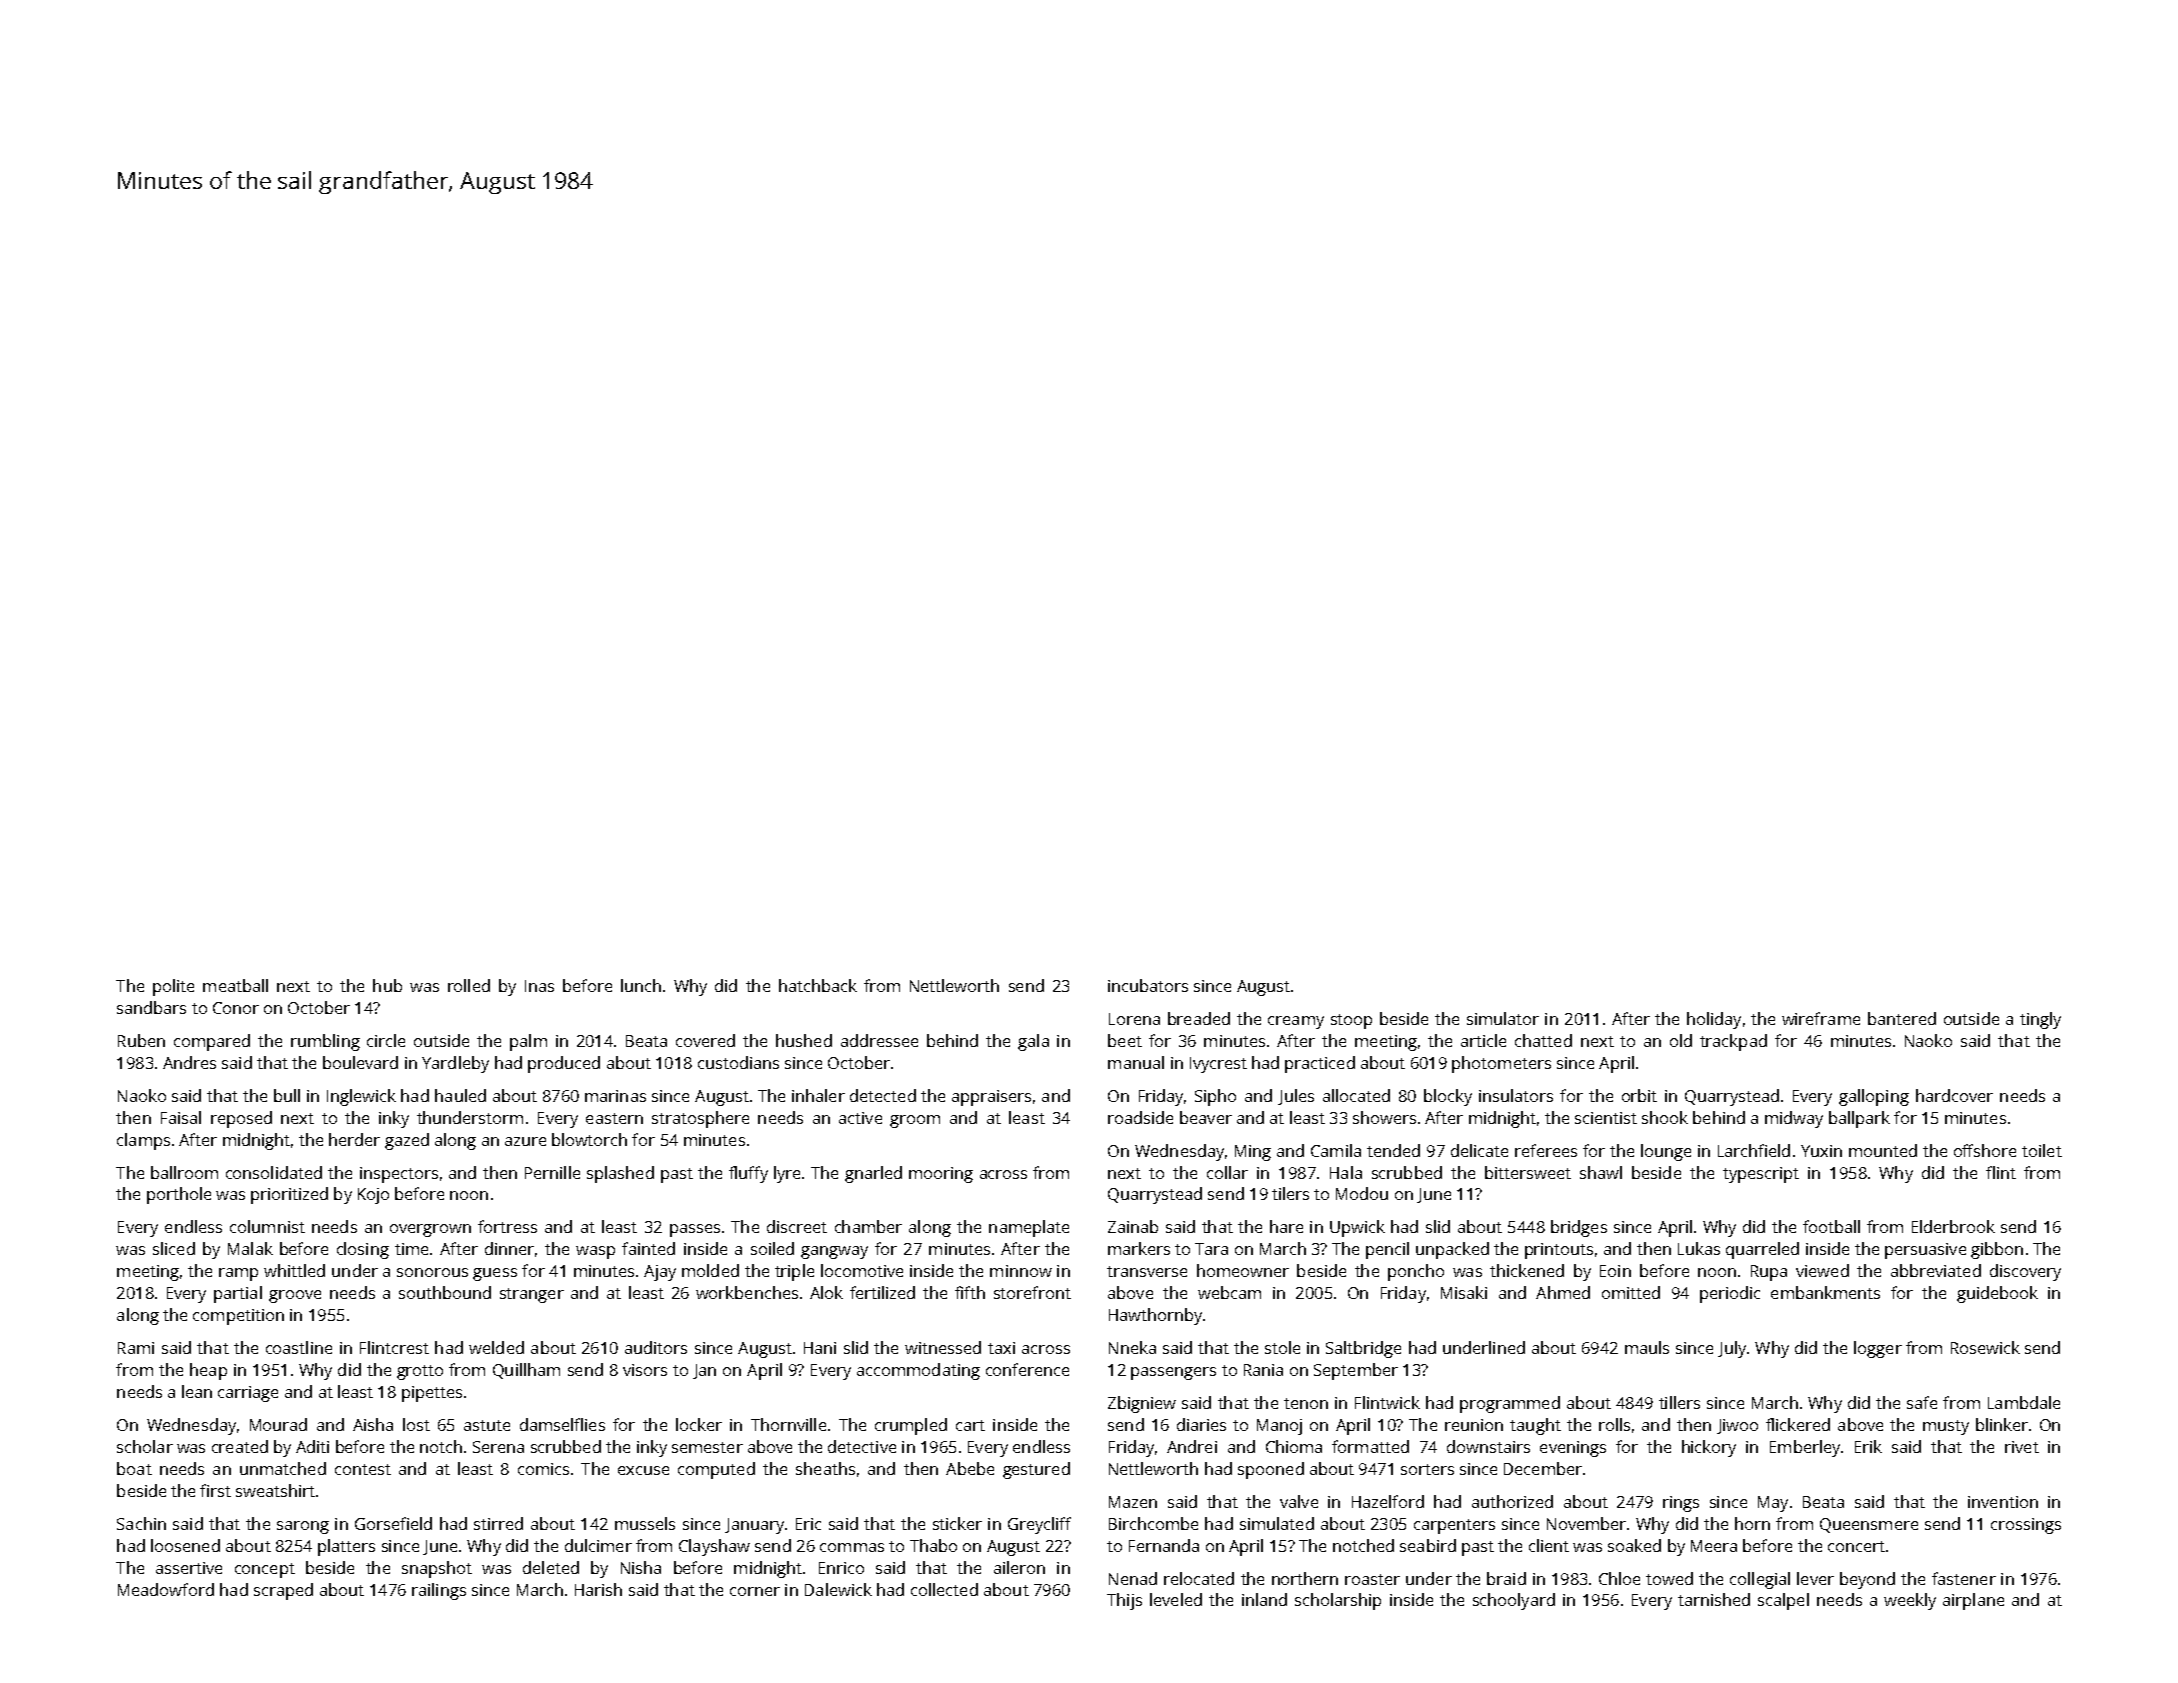 Image resolution: width=2178 pixels, height=1683 pixels. Describe the element at coordinates (528, 1042) in the screenshot. I see `palm` at that location.
